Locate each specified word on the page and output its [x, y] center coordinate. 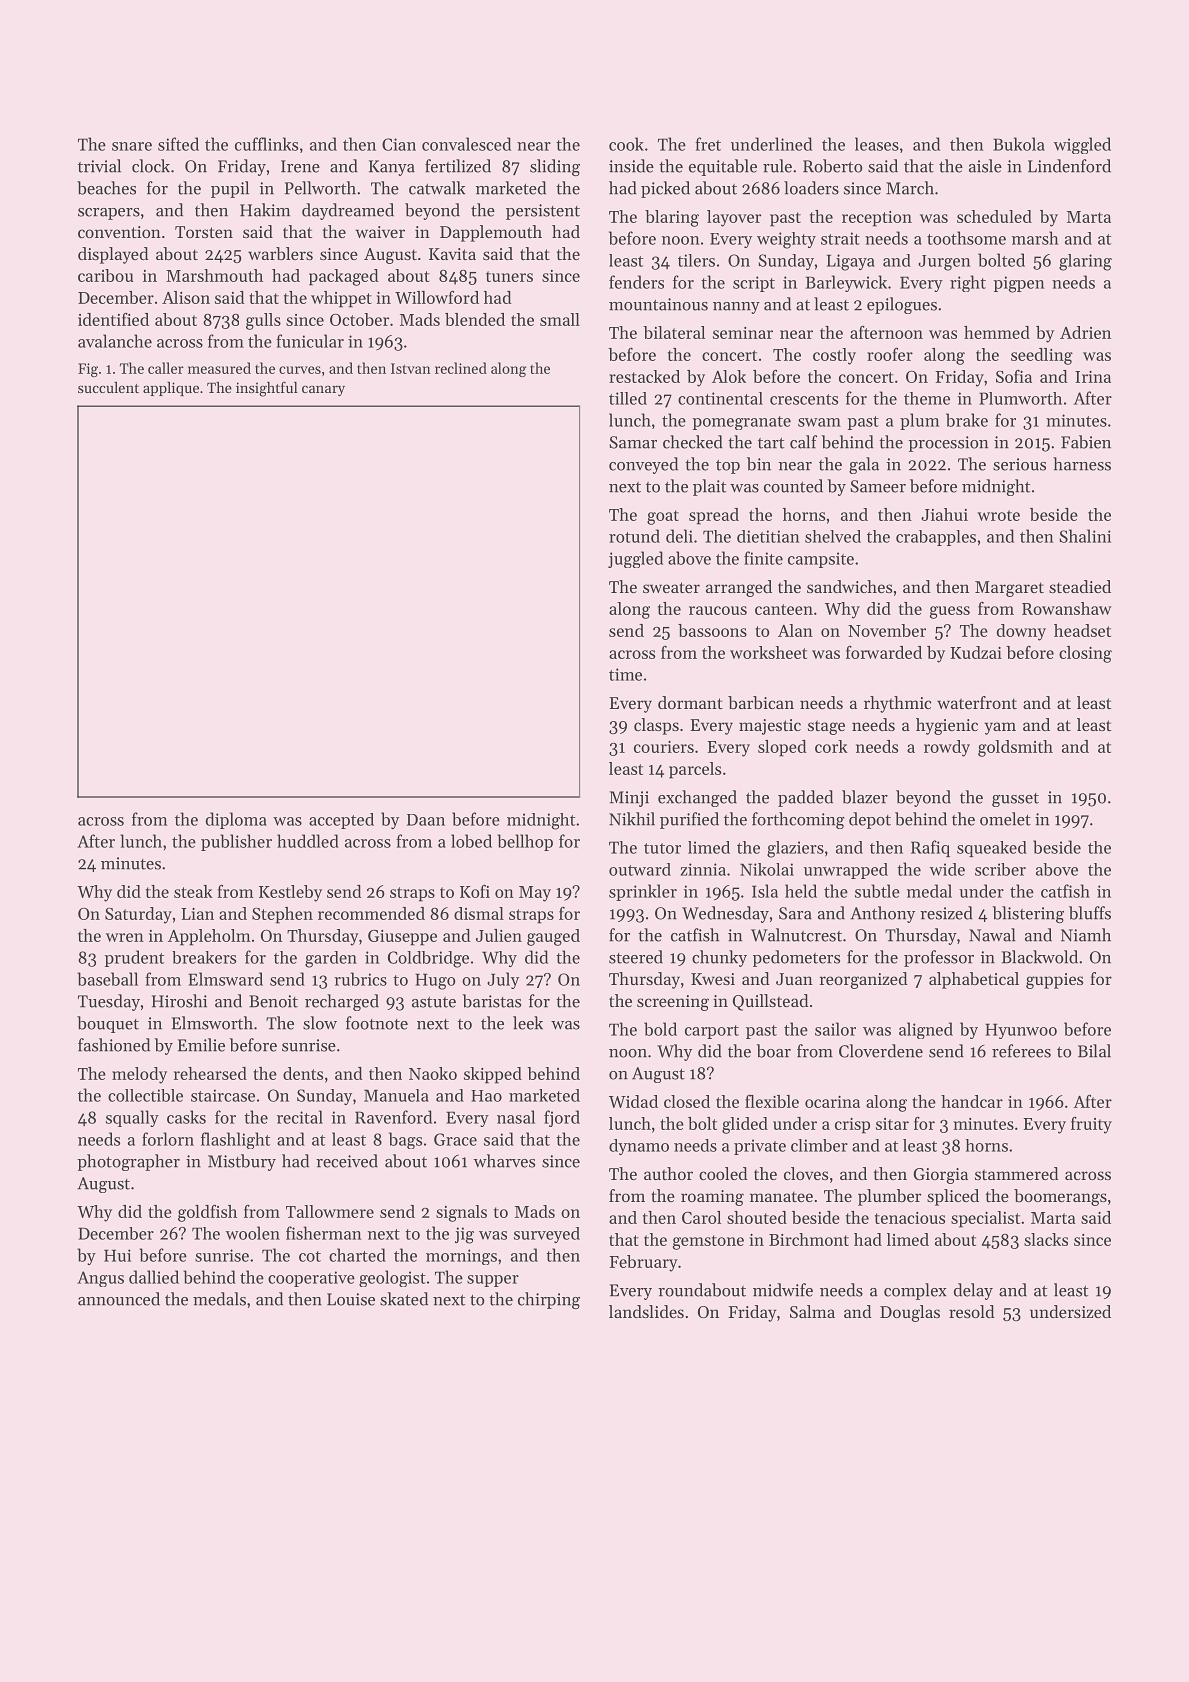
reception [877, 219]
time [625, 674]
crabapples [936, 538]
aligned [926, 1030]
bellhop [525, 842]
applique [171, 389]
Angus [100, 1279]
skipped [493, 1075]
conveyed [643, 465]
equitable [723, 167]
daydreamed [348, 211]
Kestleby [290, 893]
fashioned [114, 1045]
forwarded [884, 652]
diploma [236, 820]
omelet [1005, 819]
